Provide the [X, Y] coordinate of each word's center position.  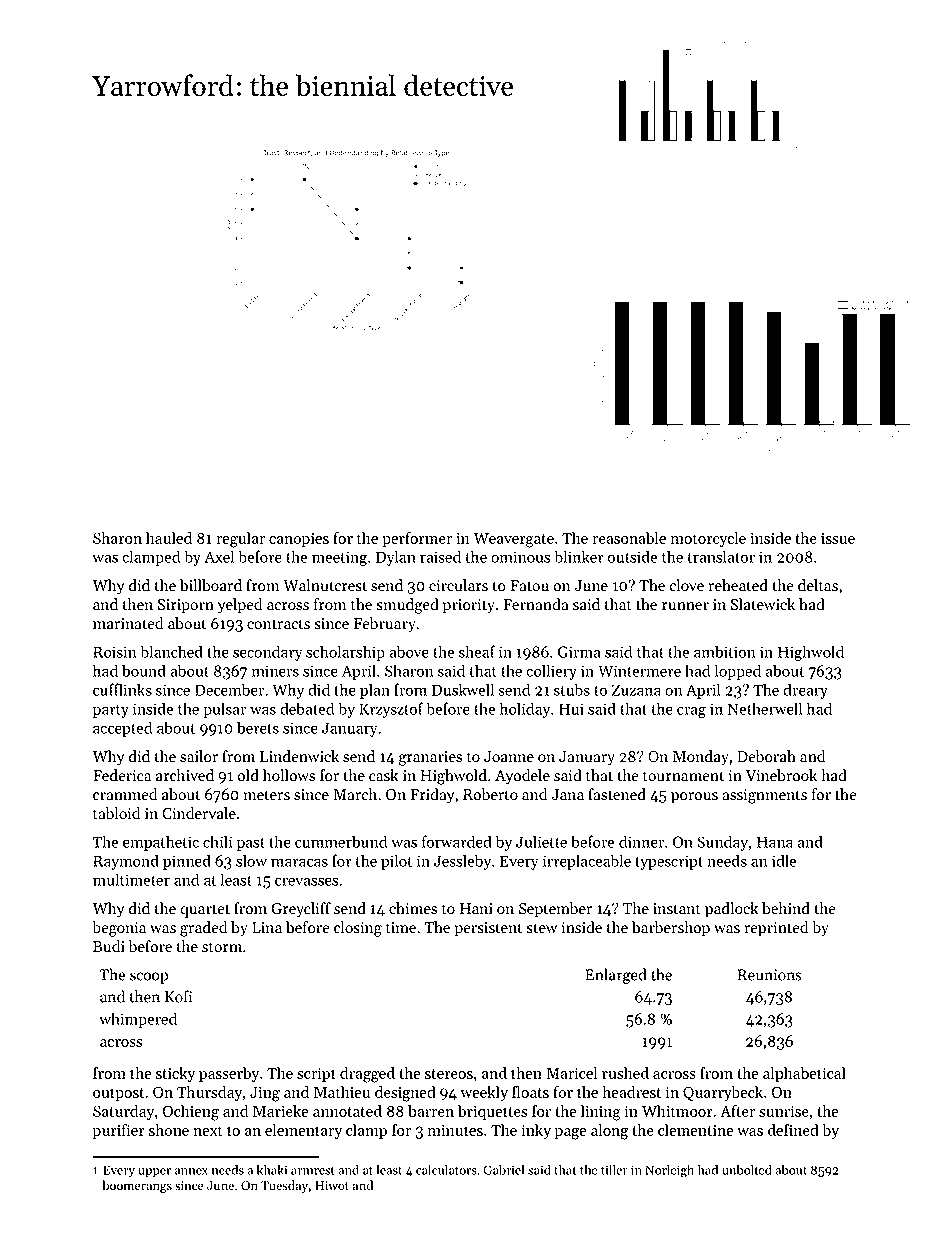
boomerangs [137, 1186]
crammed [125, 794]
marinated [128, 623]
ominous [520, 557]
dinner [641, 841]
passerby [229, 1074]
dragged [367, 1075]
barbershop [671, 929]
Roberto [490, 794]
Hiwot [332, 1186]
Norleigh [670, 1171]
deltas [818, 585]
